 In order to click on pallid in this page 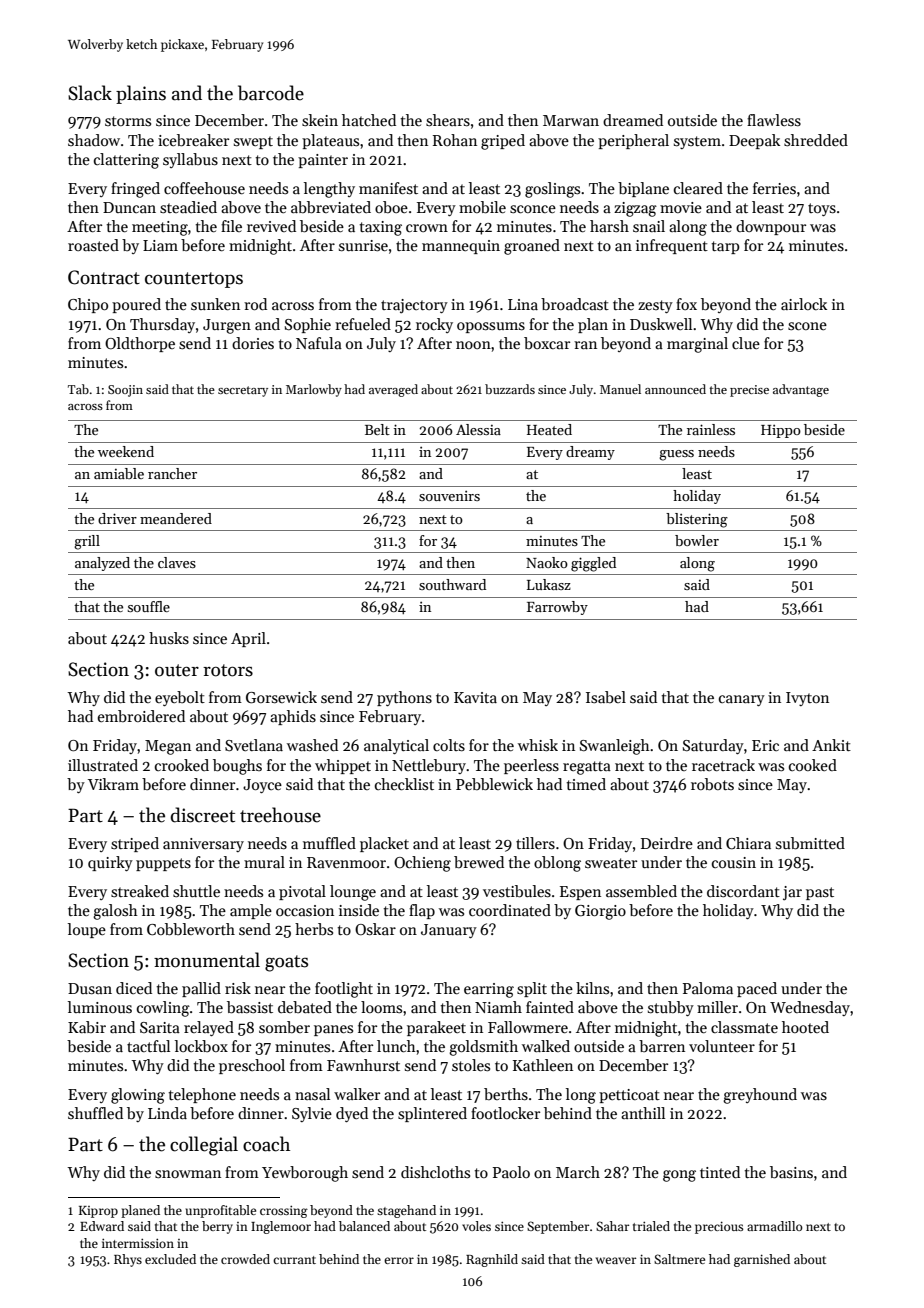, I will do `click(201, 989)`.
